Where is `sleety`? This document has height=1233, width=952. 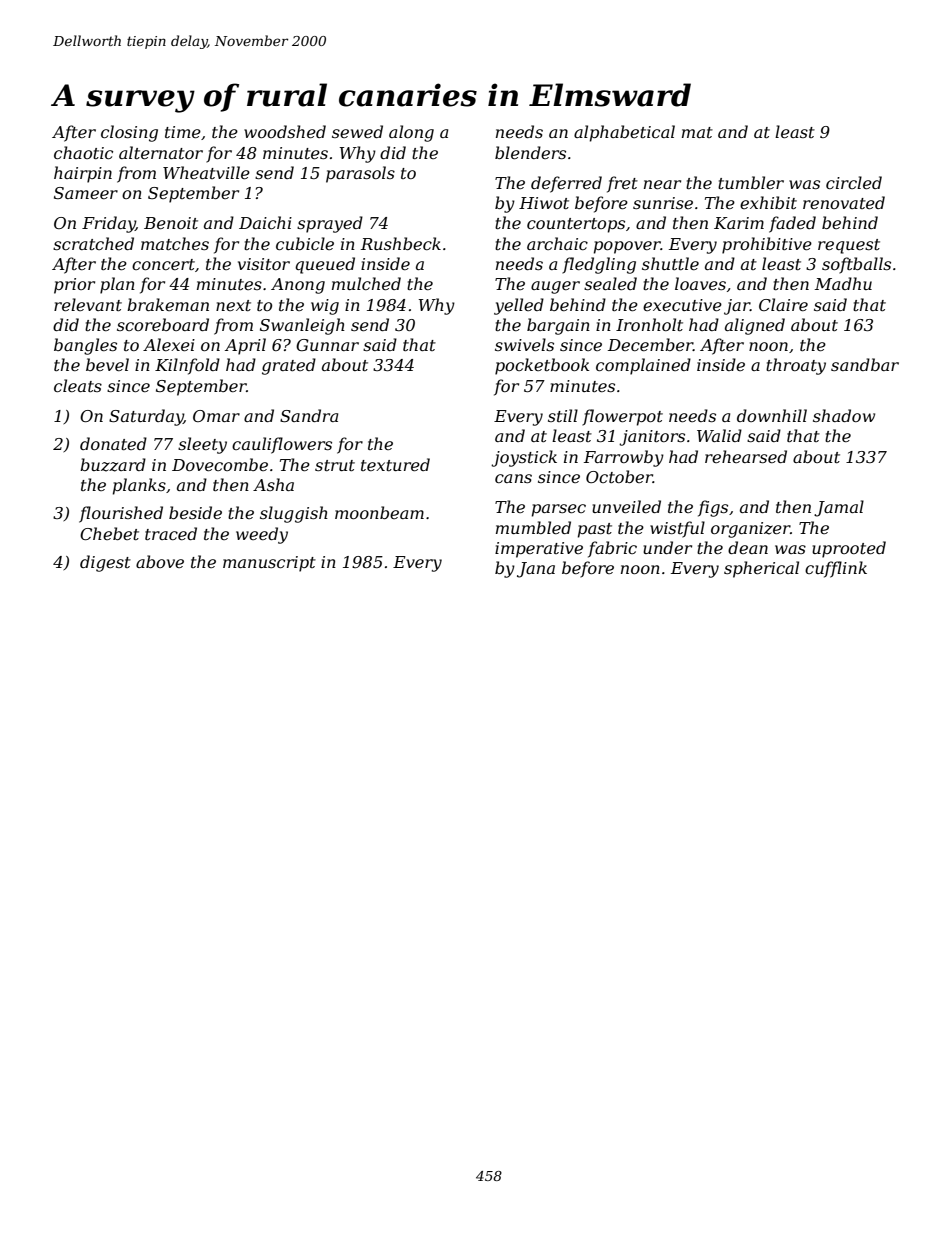 sleety is located at coordinates (202, 445).
